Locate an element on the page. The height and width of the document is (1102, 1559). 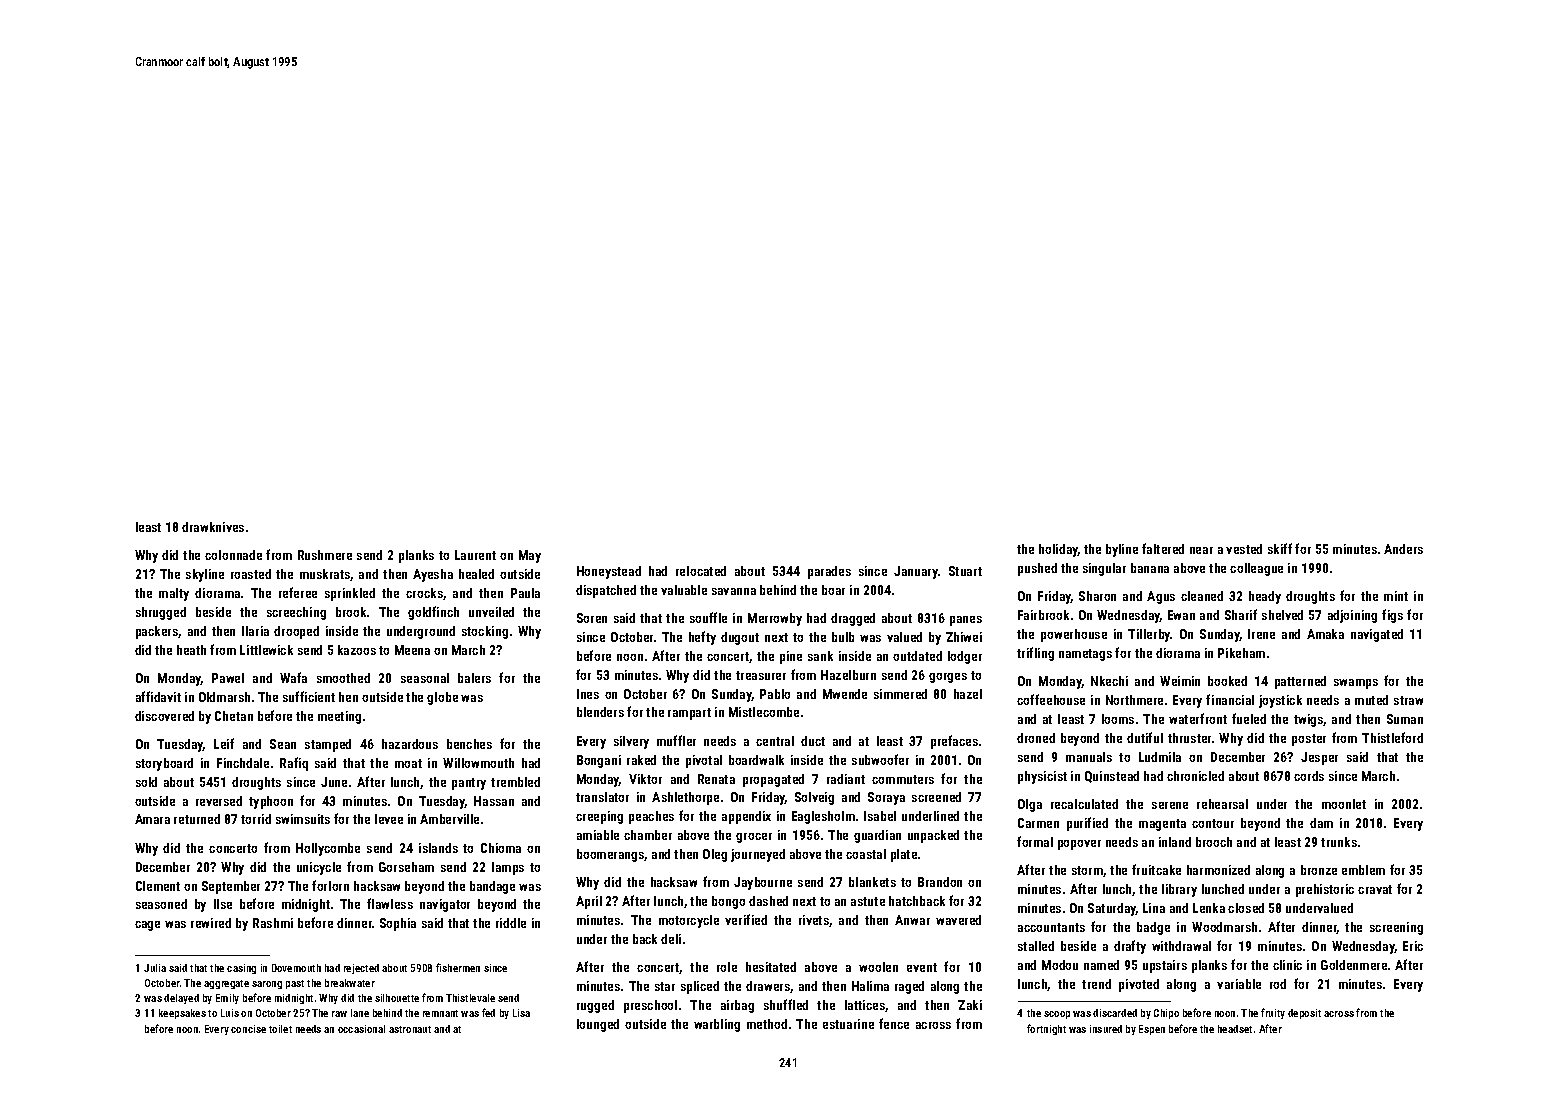
Renata is located at coordinates (716, 779).
